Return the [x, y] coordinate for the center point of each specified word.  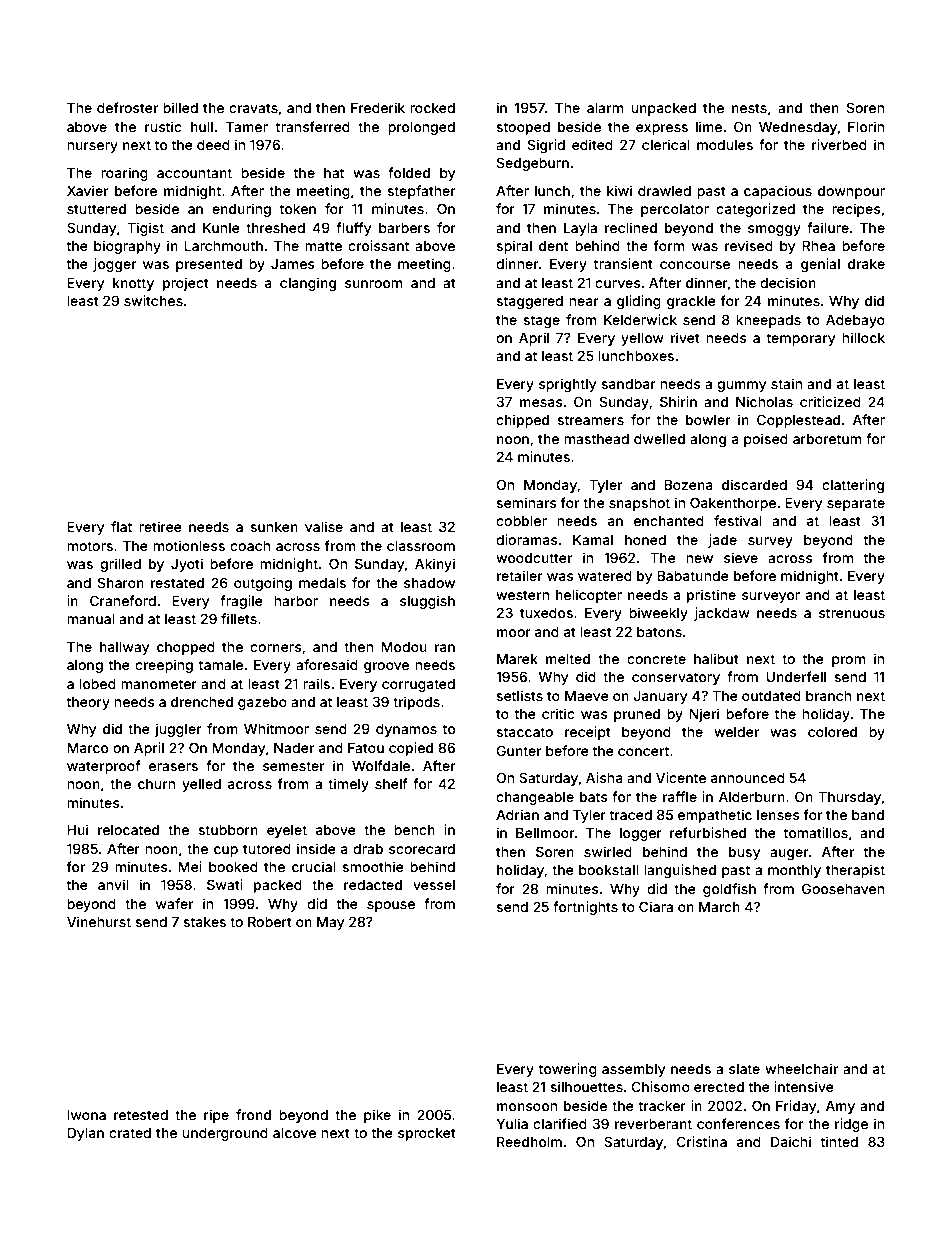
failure [828, 227]
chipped [522, 421]
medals [322, 583]
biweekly [658, 614]
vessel [434, 885]
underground [225, 1134]
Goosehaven [843, 888]
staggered [529, 302]
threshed [275, 228]
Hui [77, 829]
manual [91, 619]
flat [121, 526]
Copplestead [798, 421]
